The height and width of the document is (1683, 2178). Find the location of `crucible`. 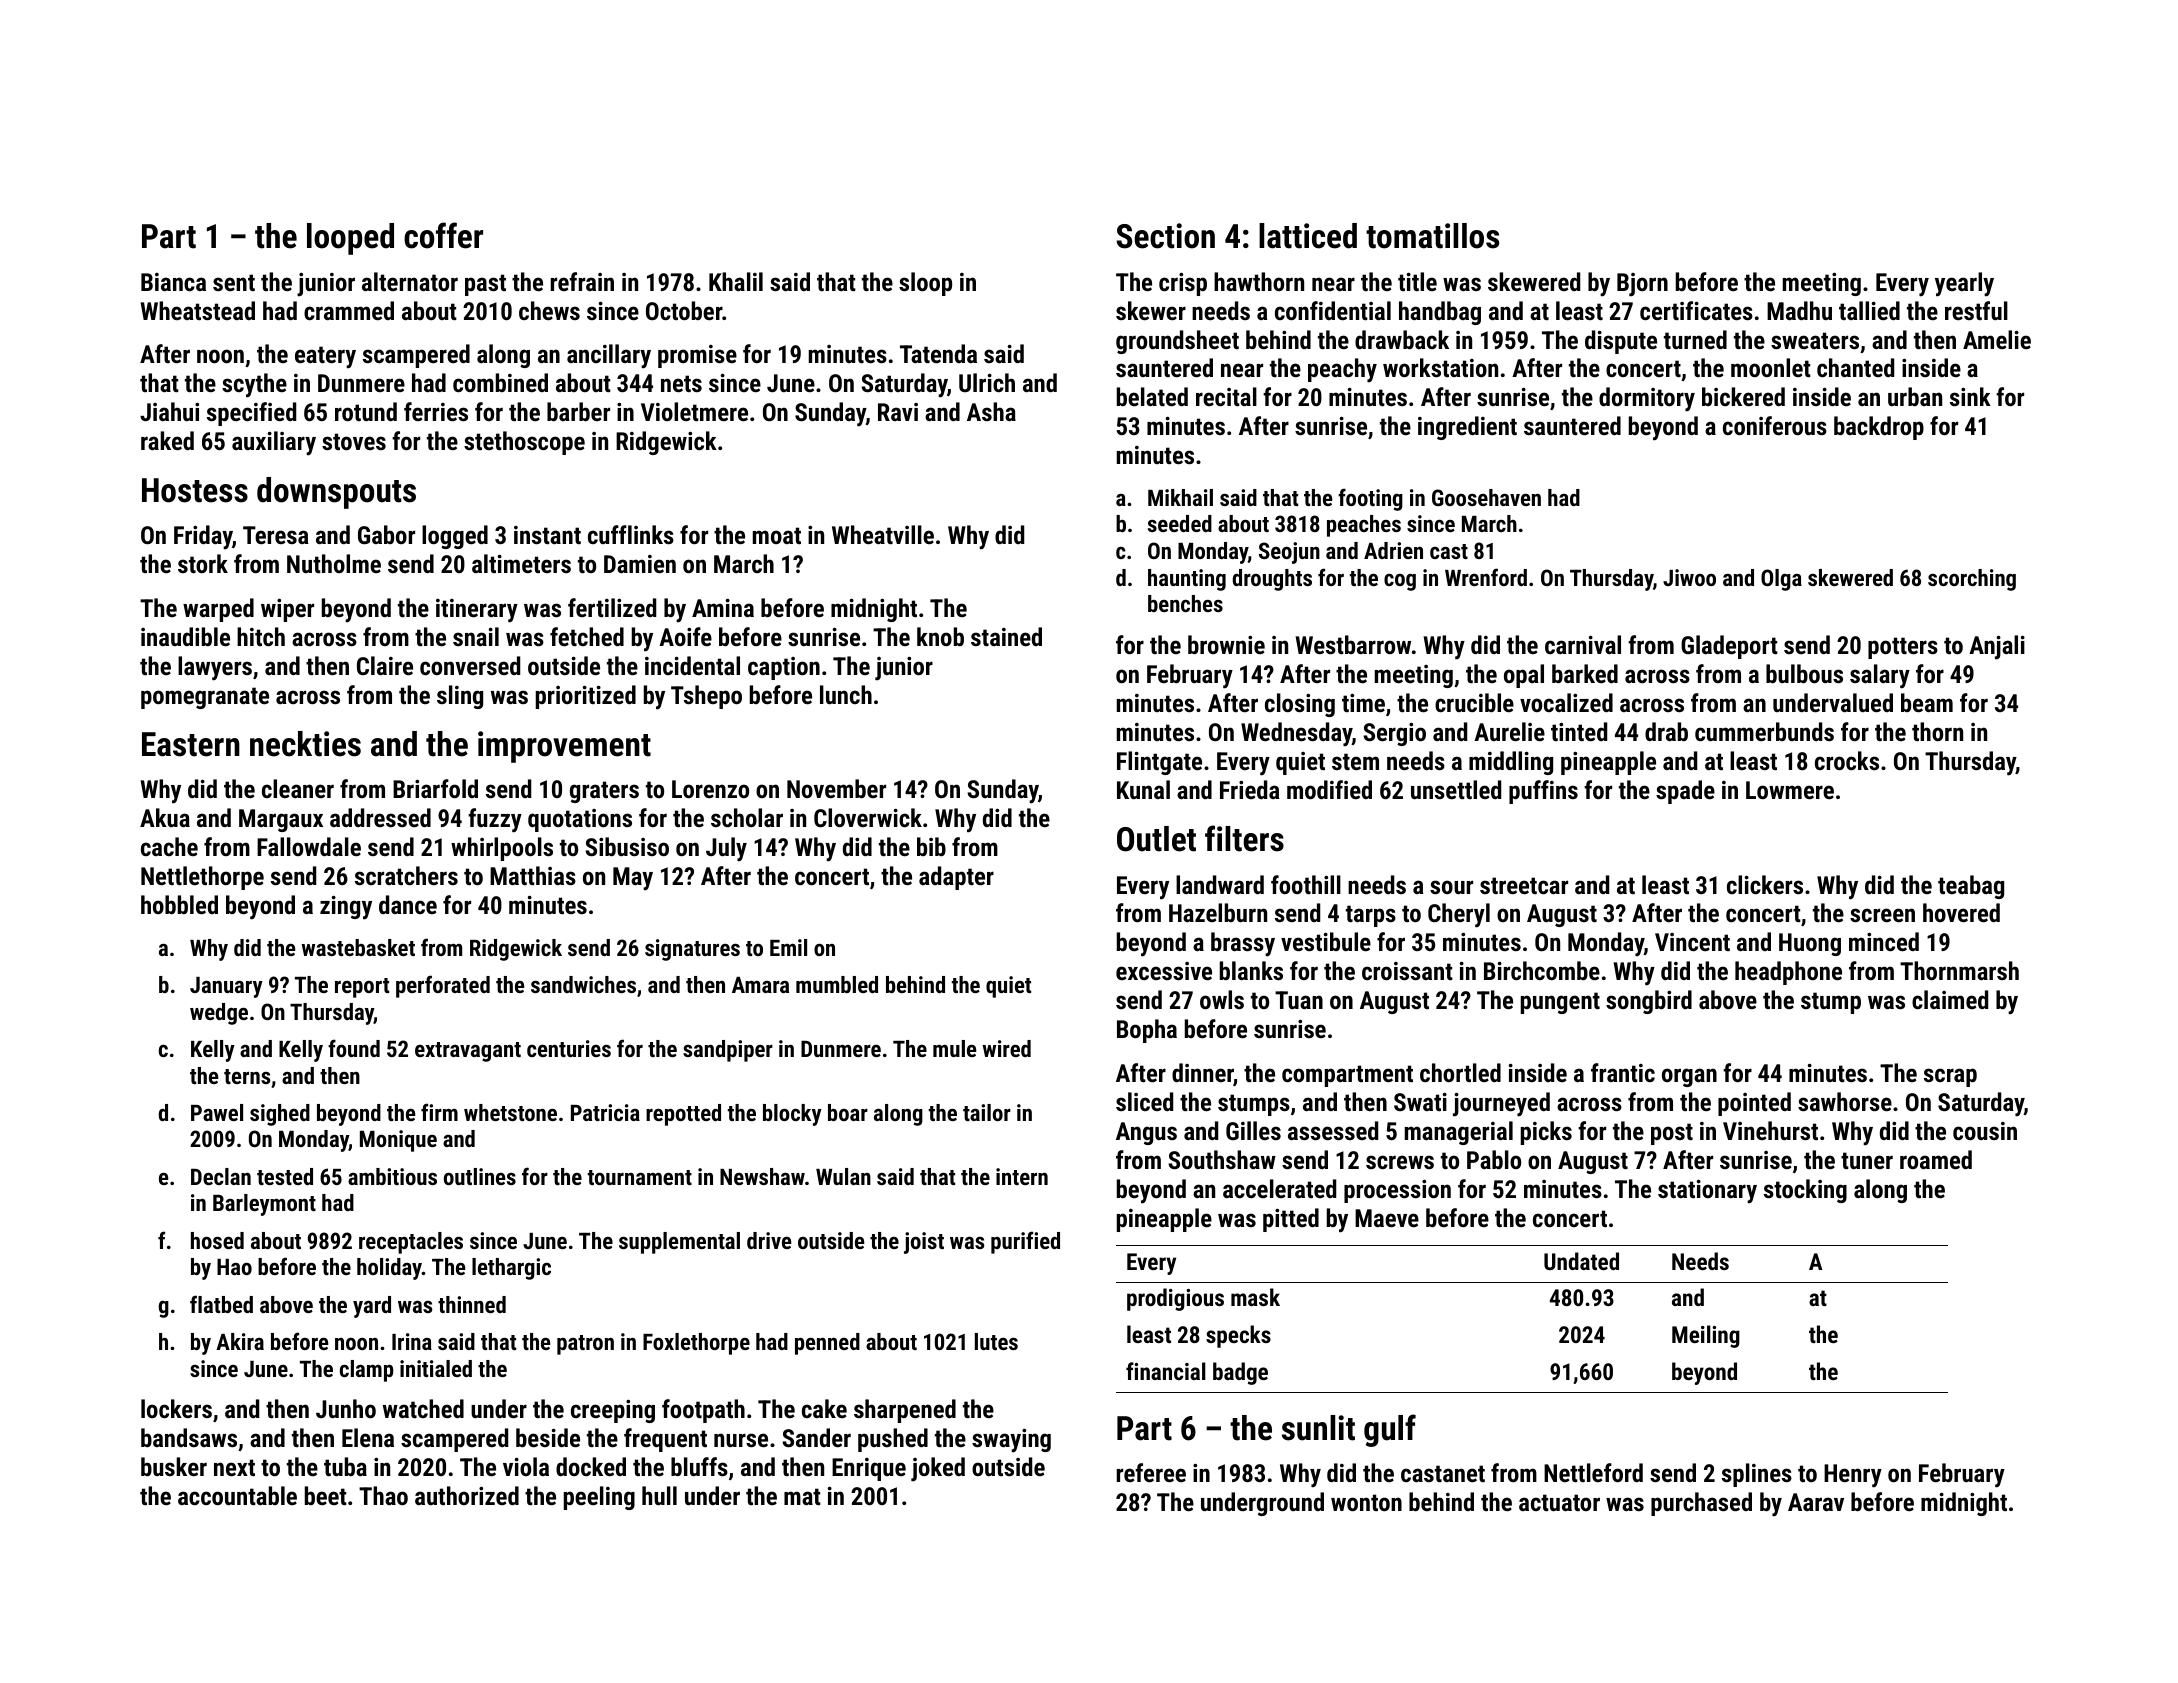

crucible is located at coordinates (1474, 702).
